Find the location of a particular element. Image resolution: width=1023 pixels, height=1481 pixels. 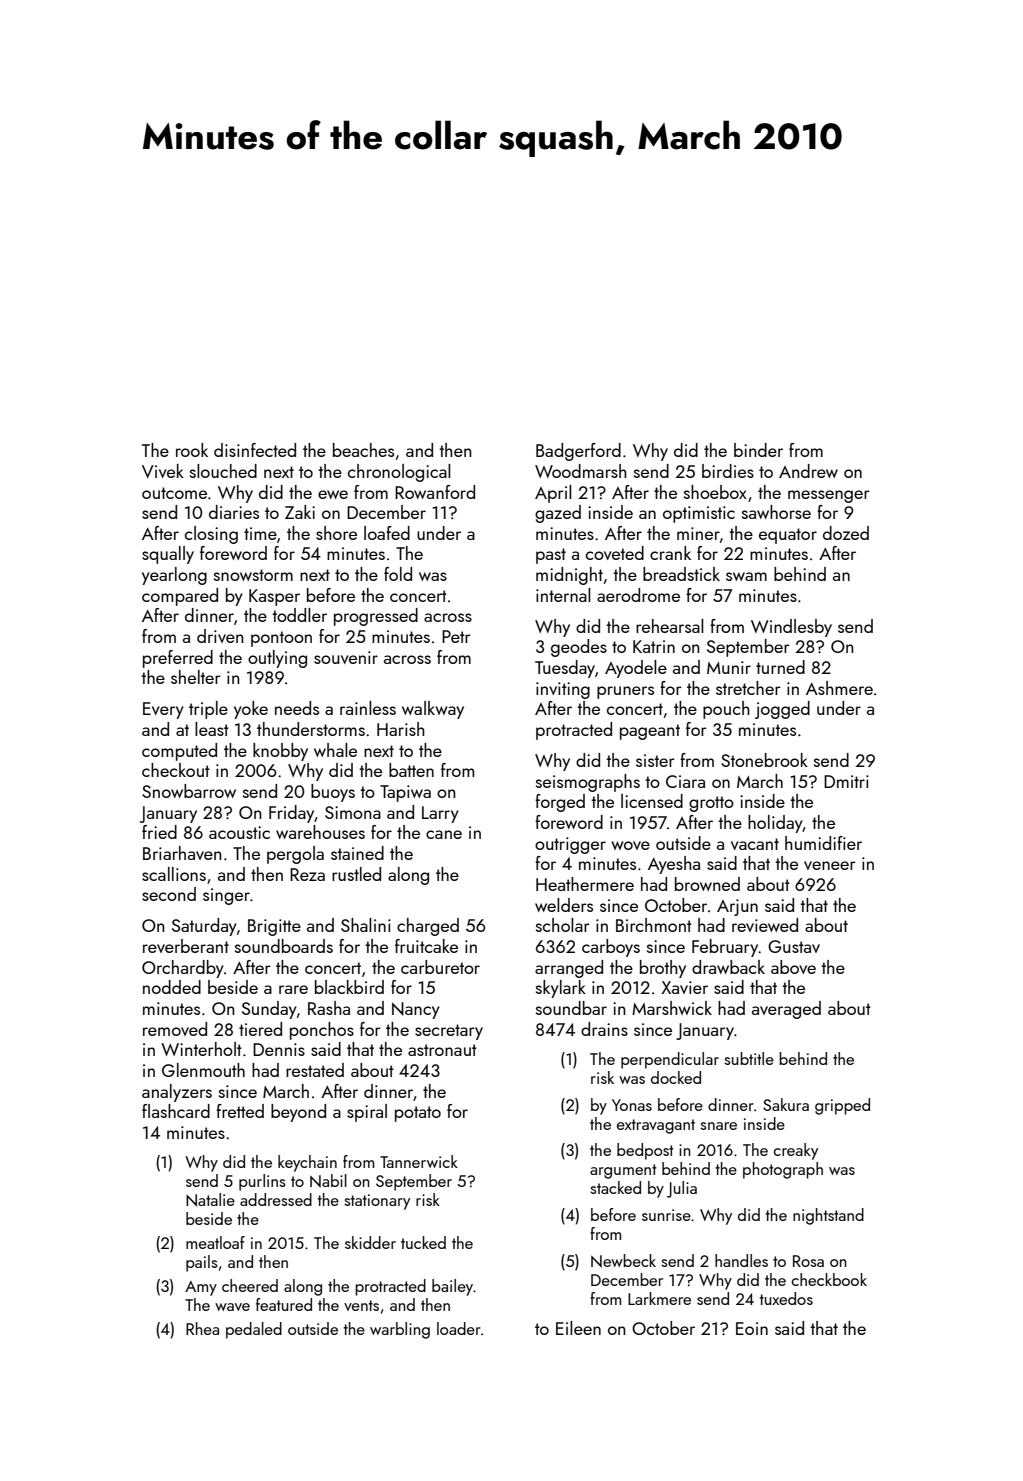

Badgerford is located at coordinates (578, 452).
